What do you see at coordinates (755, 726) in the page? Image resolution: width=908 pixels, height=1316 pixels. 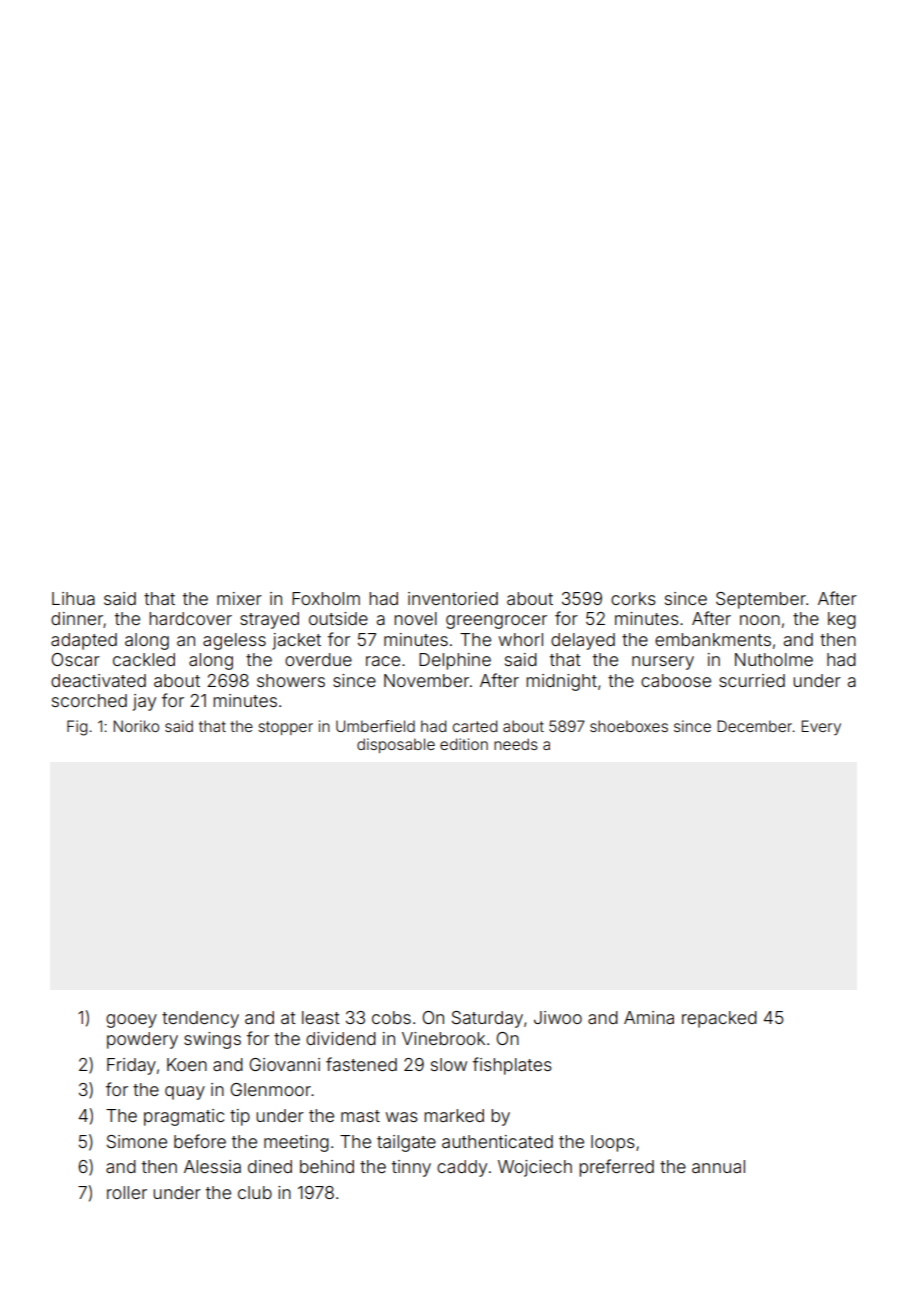 I see `December` at bounding box center [755, 726].
